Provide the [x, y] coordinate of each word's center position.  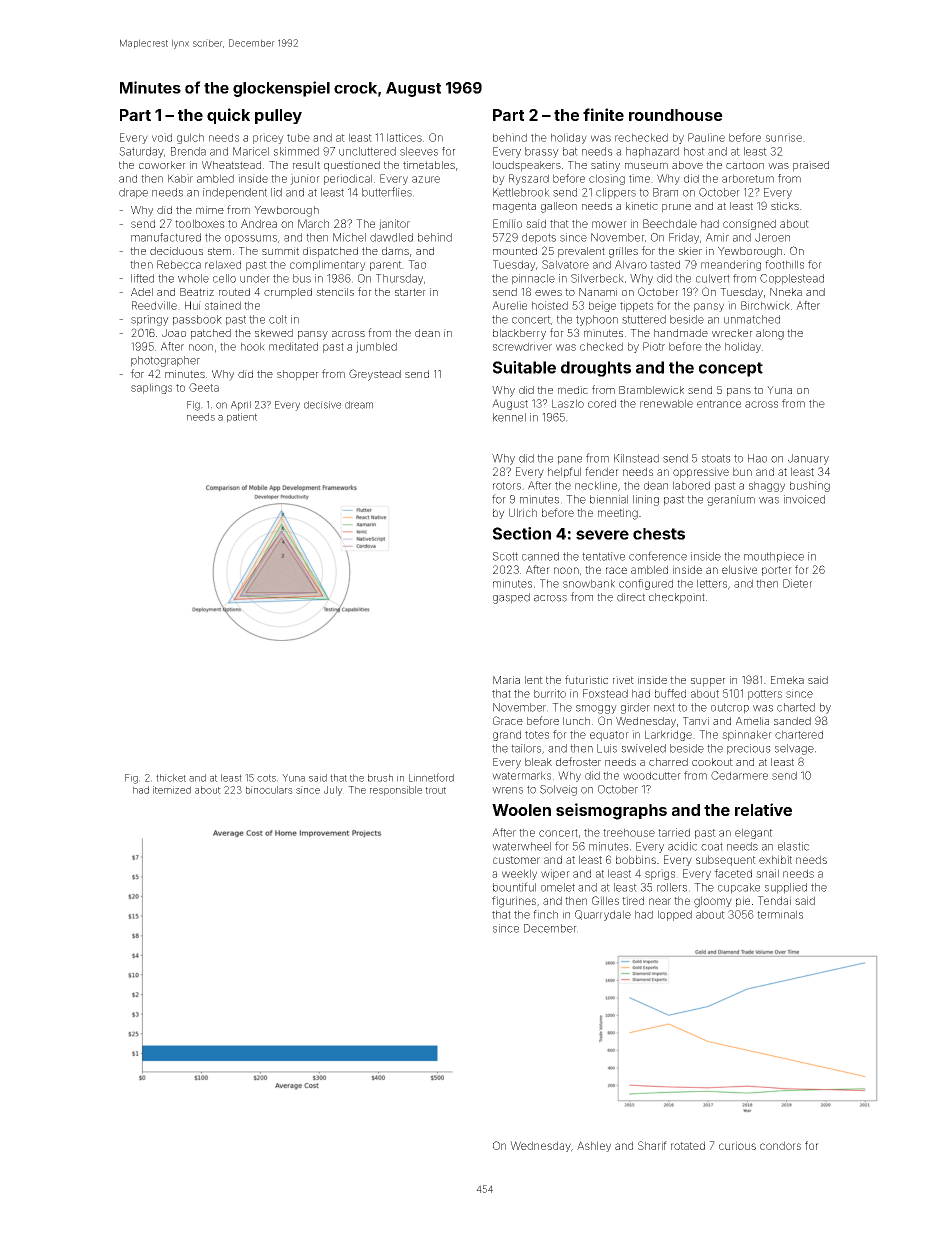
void [162, 137]
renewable [666, 403]
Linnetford [431, 777]
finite [603, 114]
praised [811, 166]
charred [668, 762]
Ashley [594, 1146]
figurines [514, 902]
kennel [509, 417]
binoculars [269, 790]
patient [242, 418]
